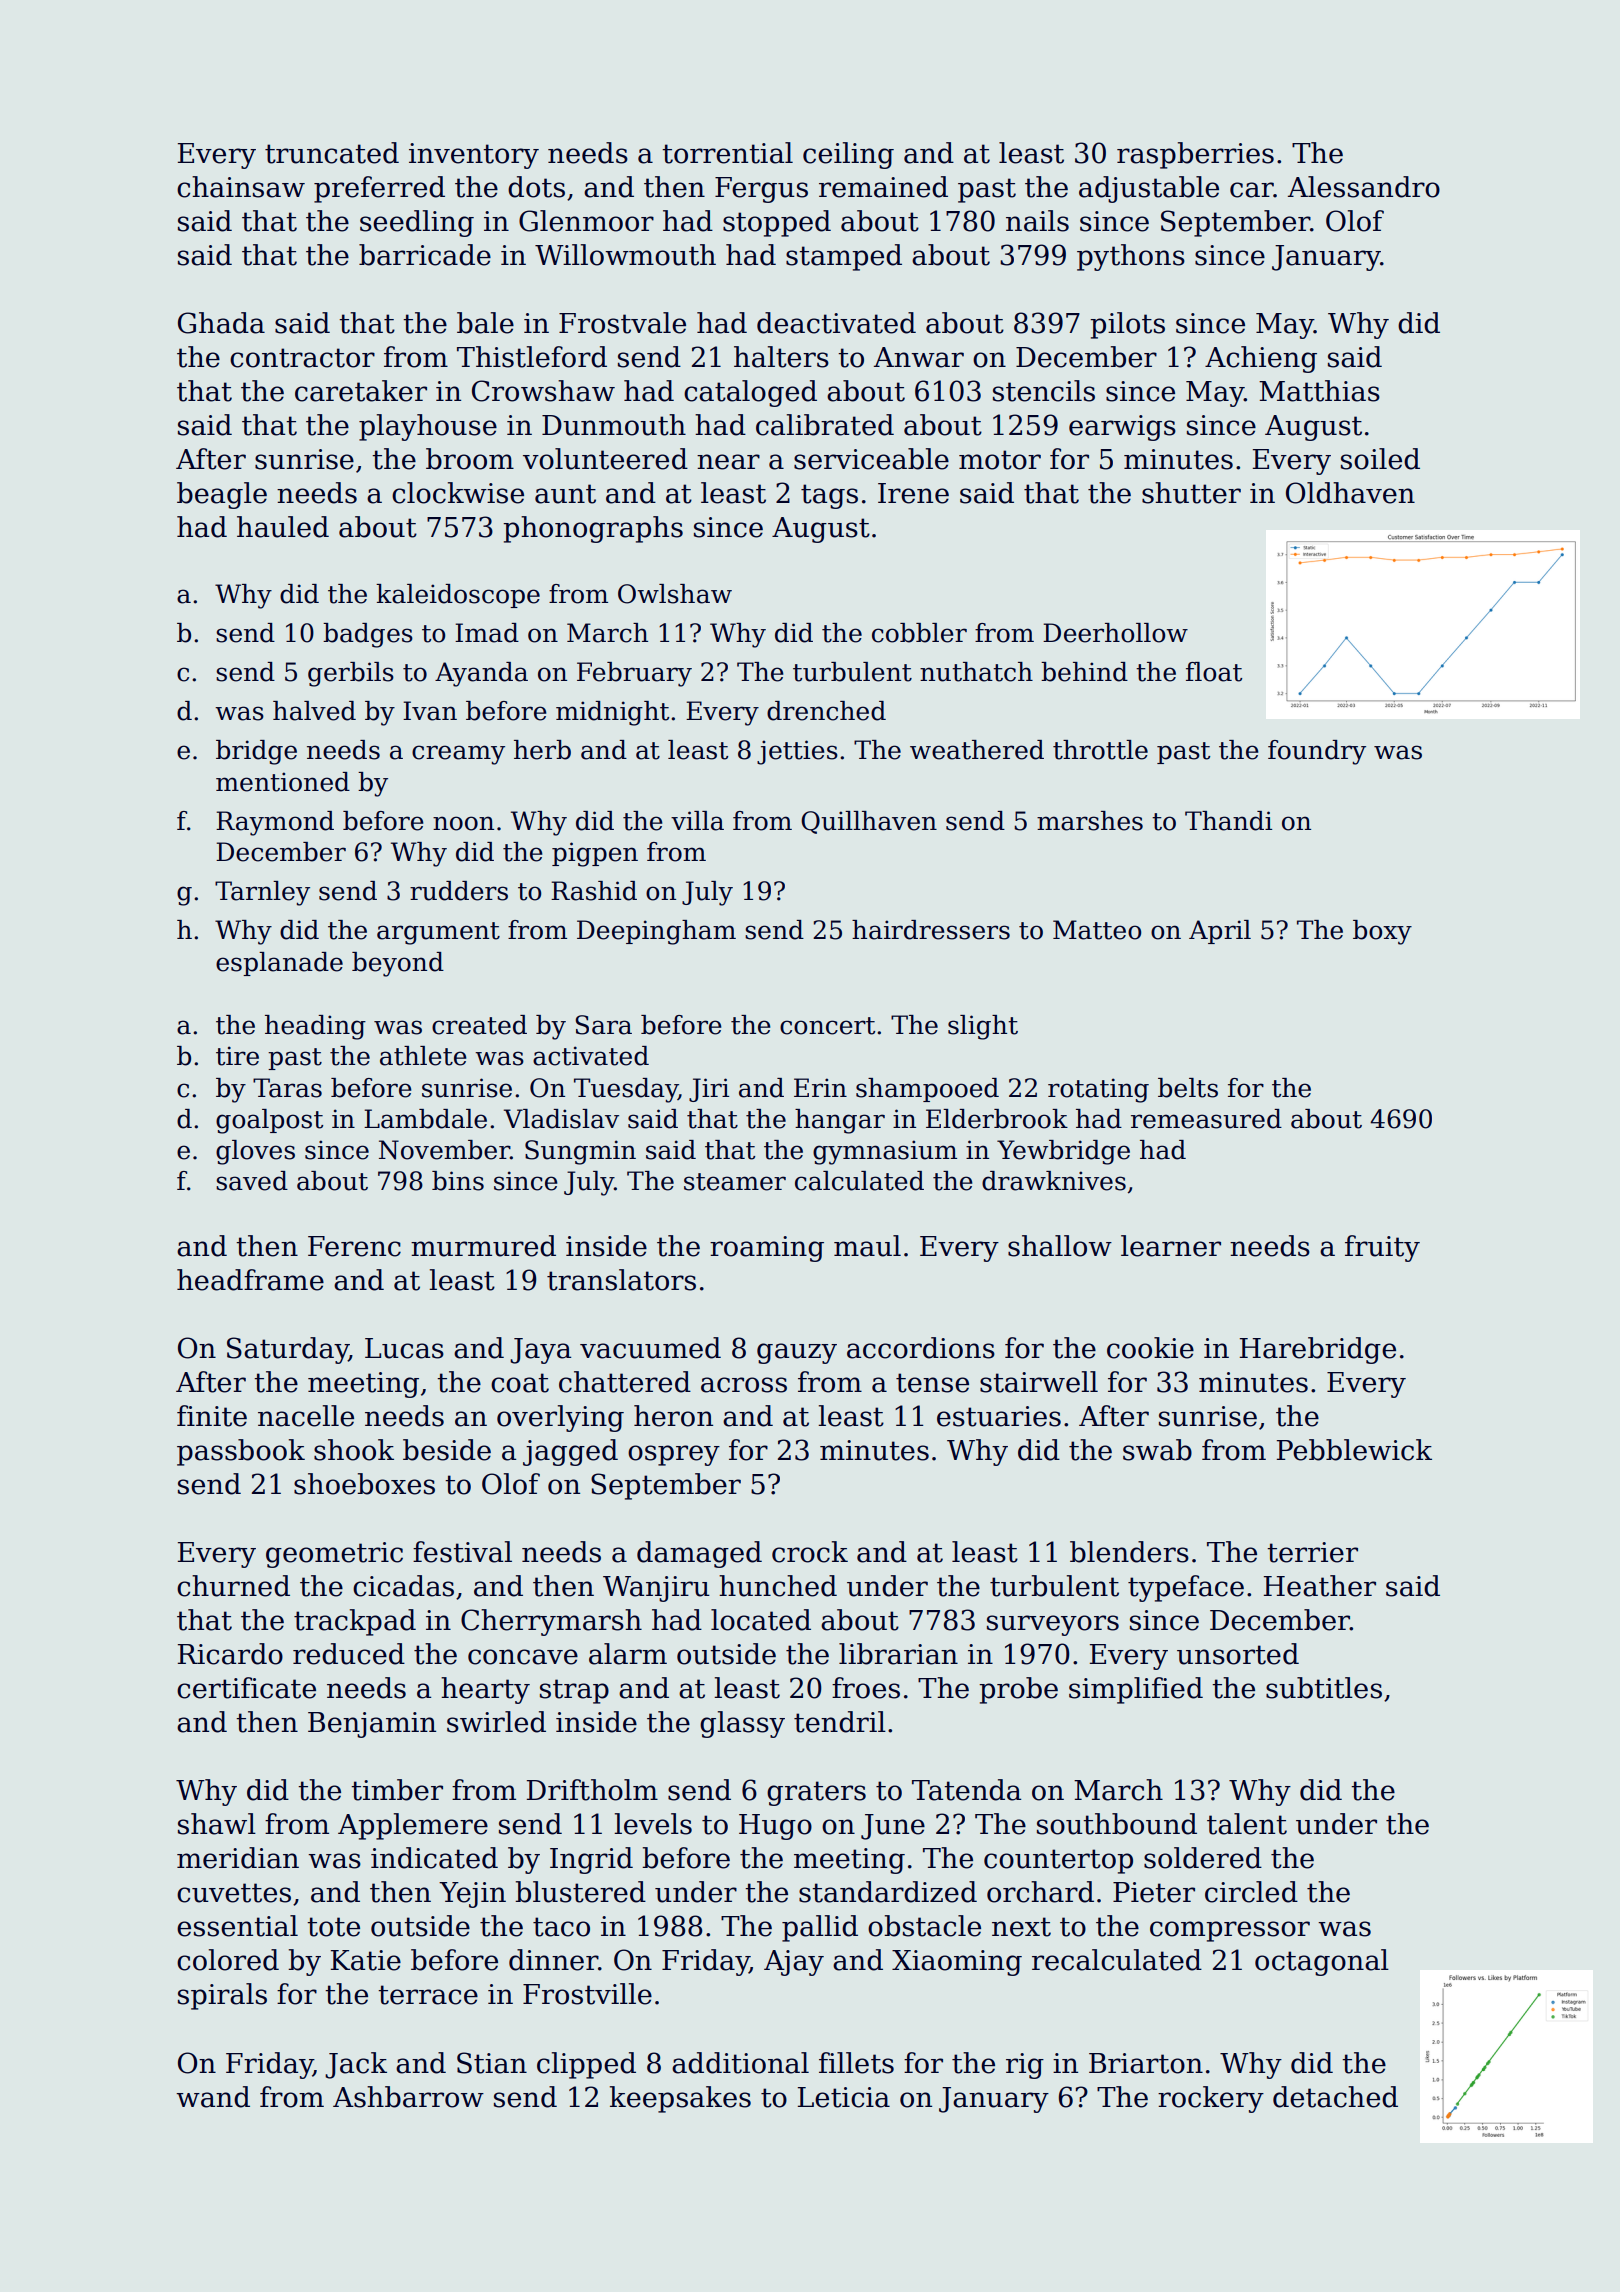 The width and height of the image is (1620, 2292). I want to click on ceiling, so click(848, 155).
